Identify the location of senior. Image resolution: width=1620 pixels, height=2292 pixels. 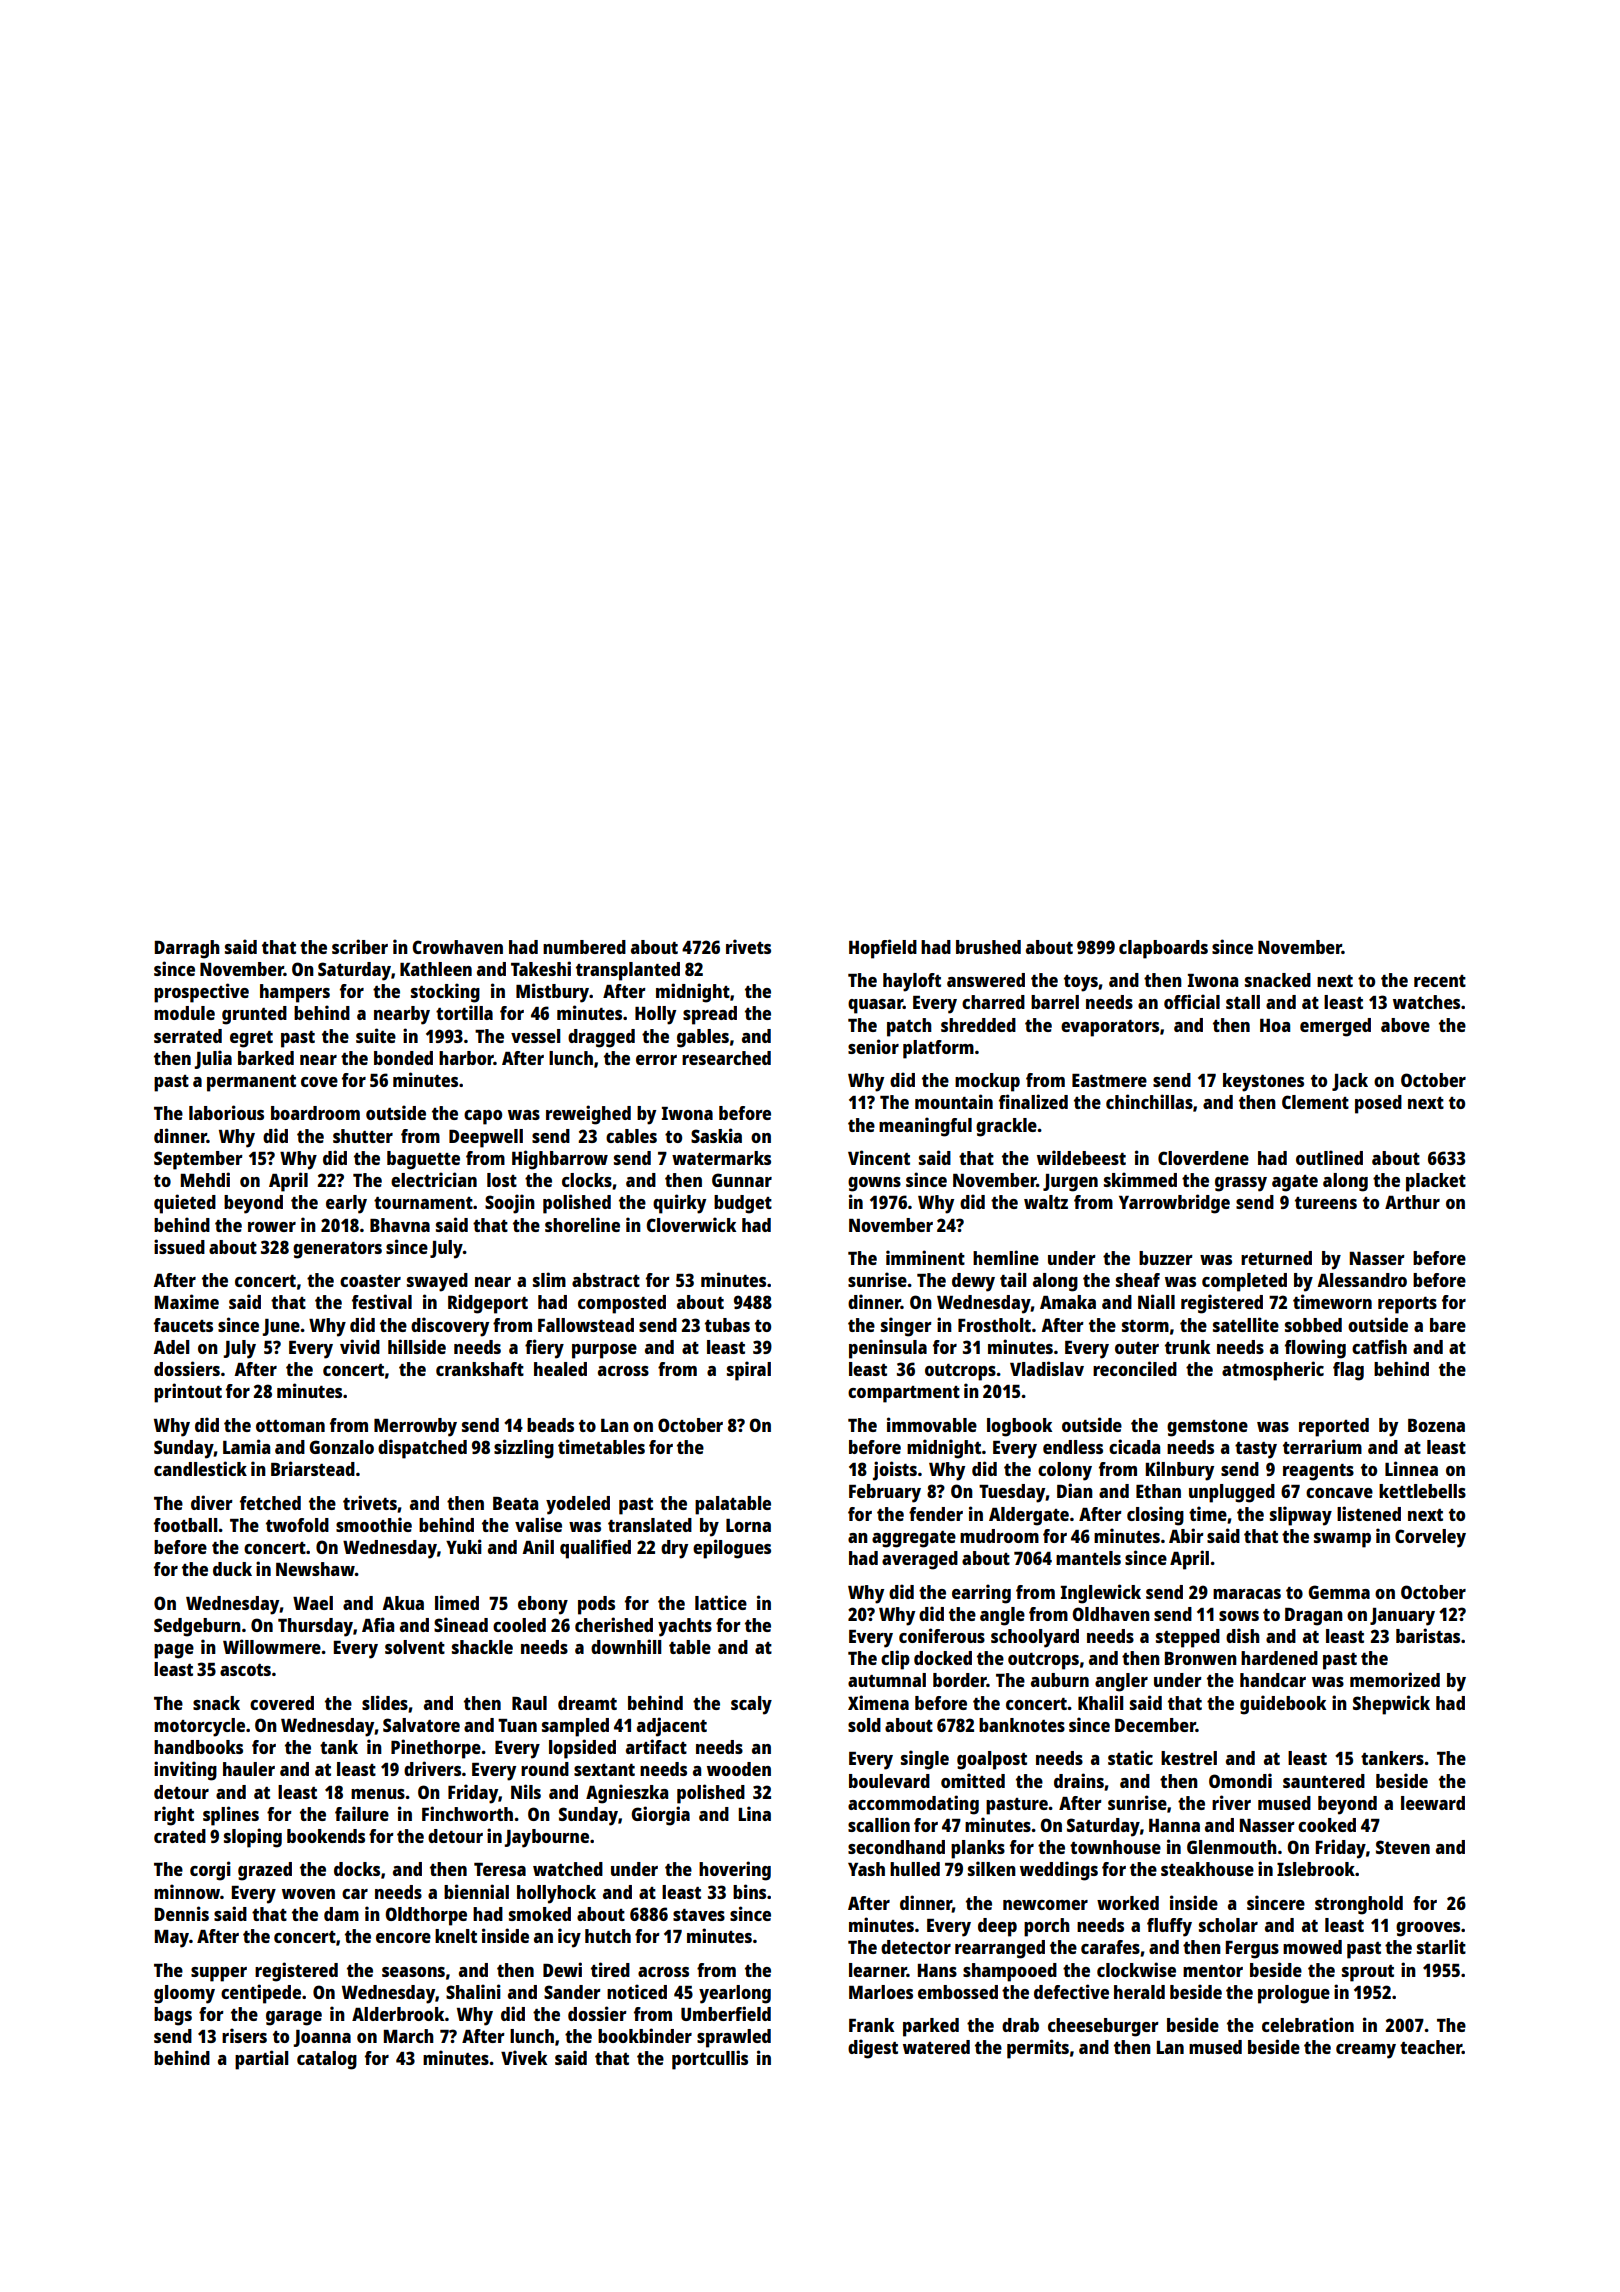
(873, 1046).
